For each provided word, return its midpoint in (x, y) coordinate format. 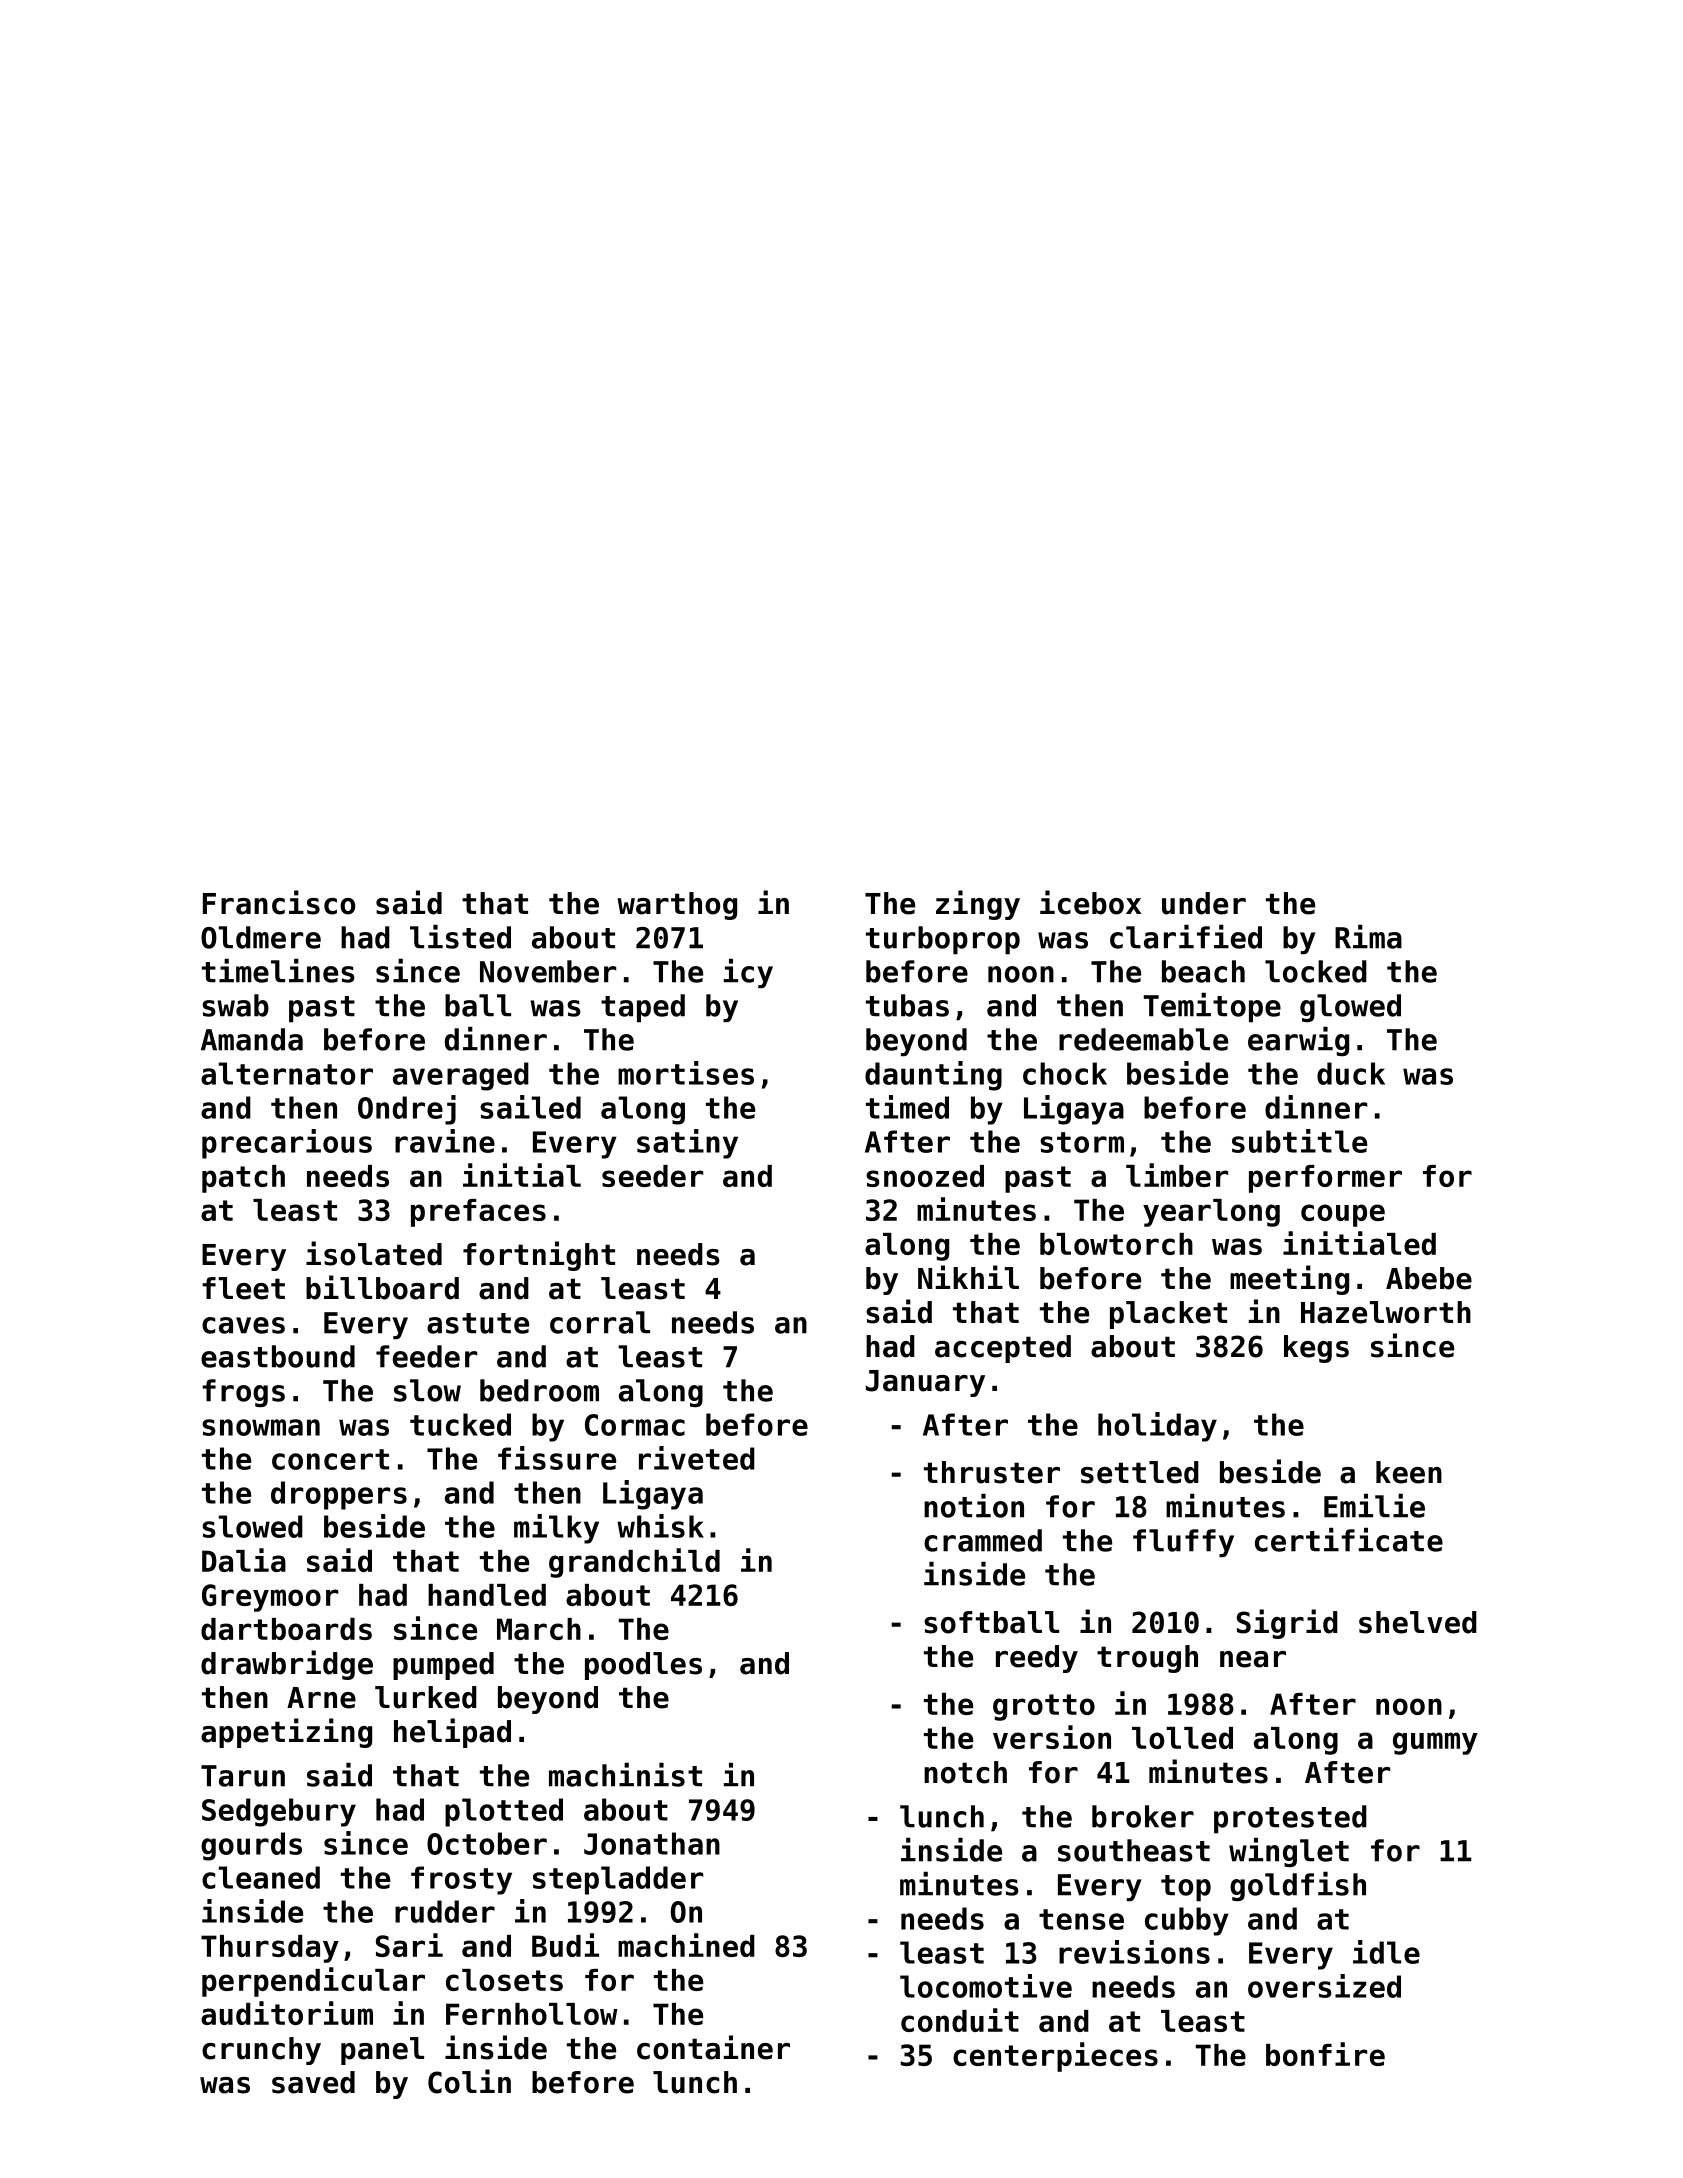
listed (460, 937)
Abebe (1429, 1278)
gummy (1435, 1743)
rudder (445, 1911)
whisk (660, 1526)
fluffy (1183, 1543)
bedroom (539, 1390)
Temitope (1212, 1008)
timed (907, 1107)
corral (600, 1322)
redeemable (1143, 1039)
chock (1065, 1073)
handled (487, 1595)
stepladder (618, 1880)
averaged (461, 1076)
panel (382, 2051)
